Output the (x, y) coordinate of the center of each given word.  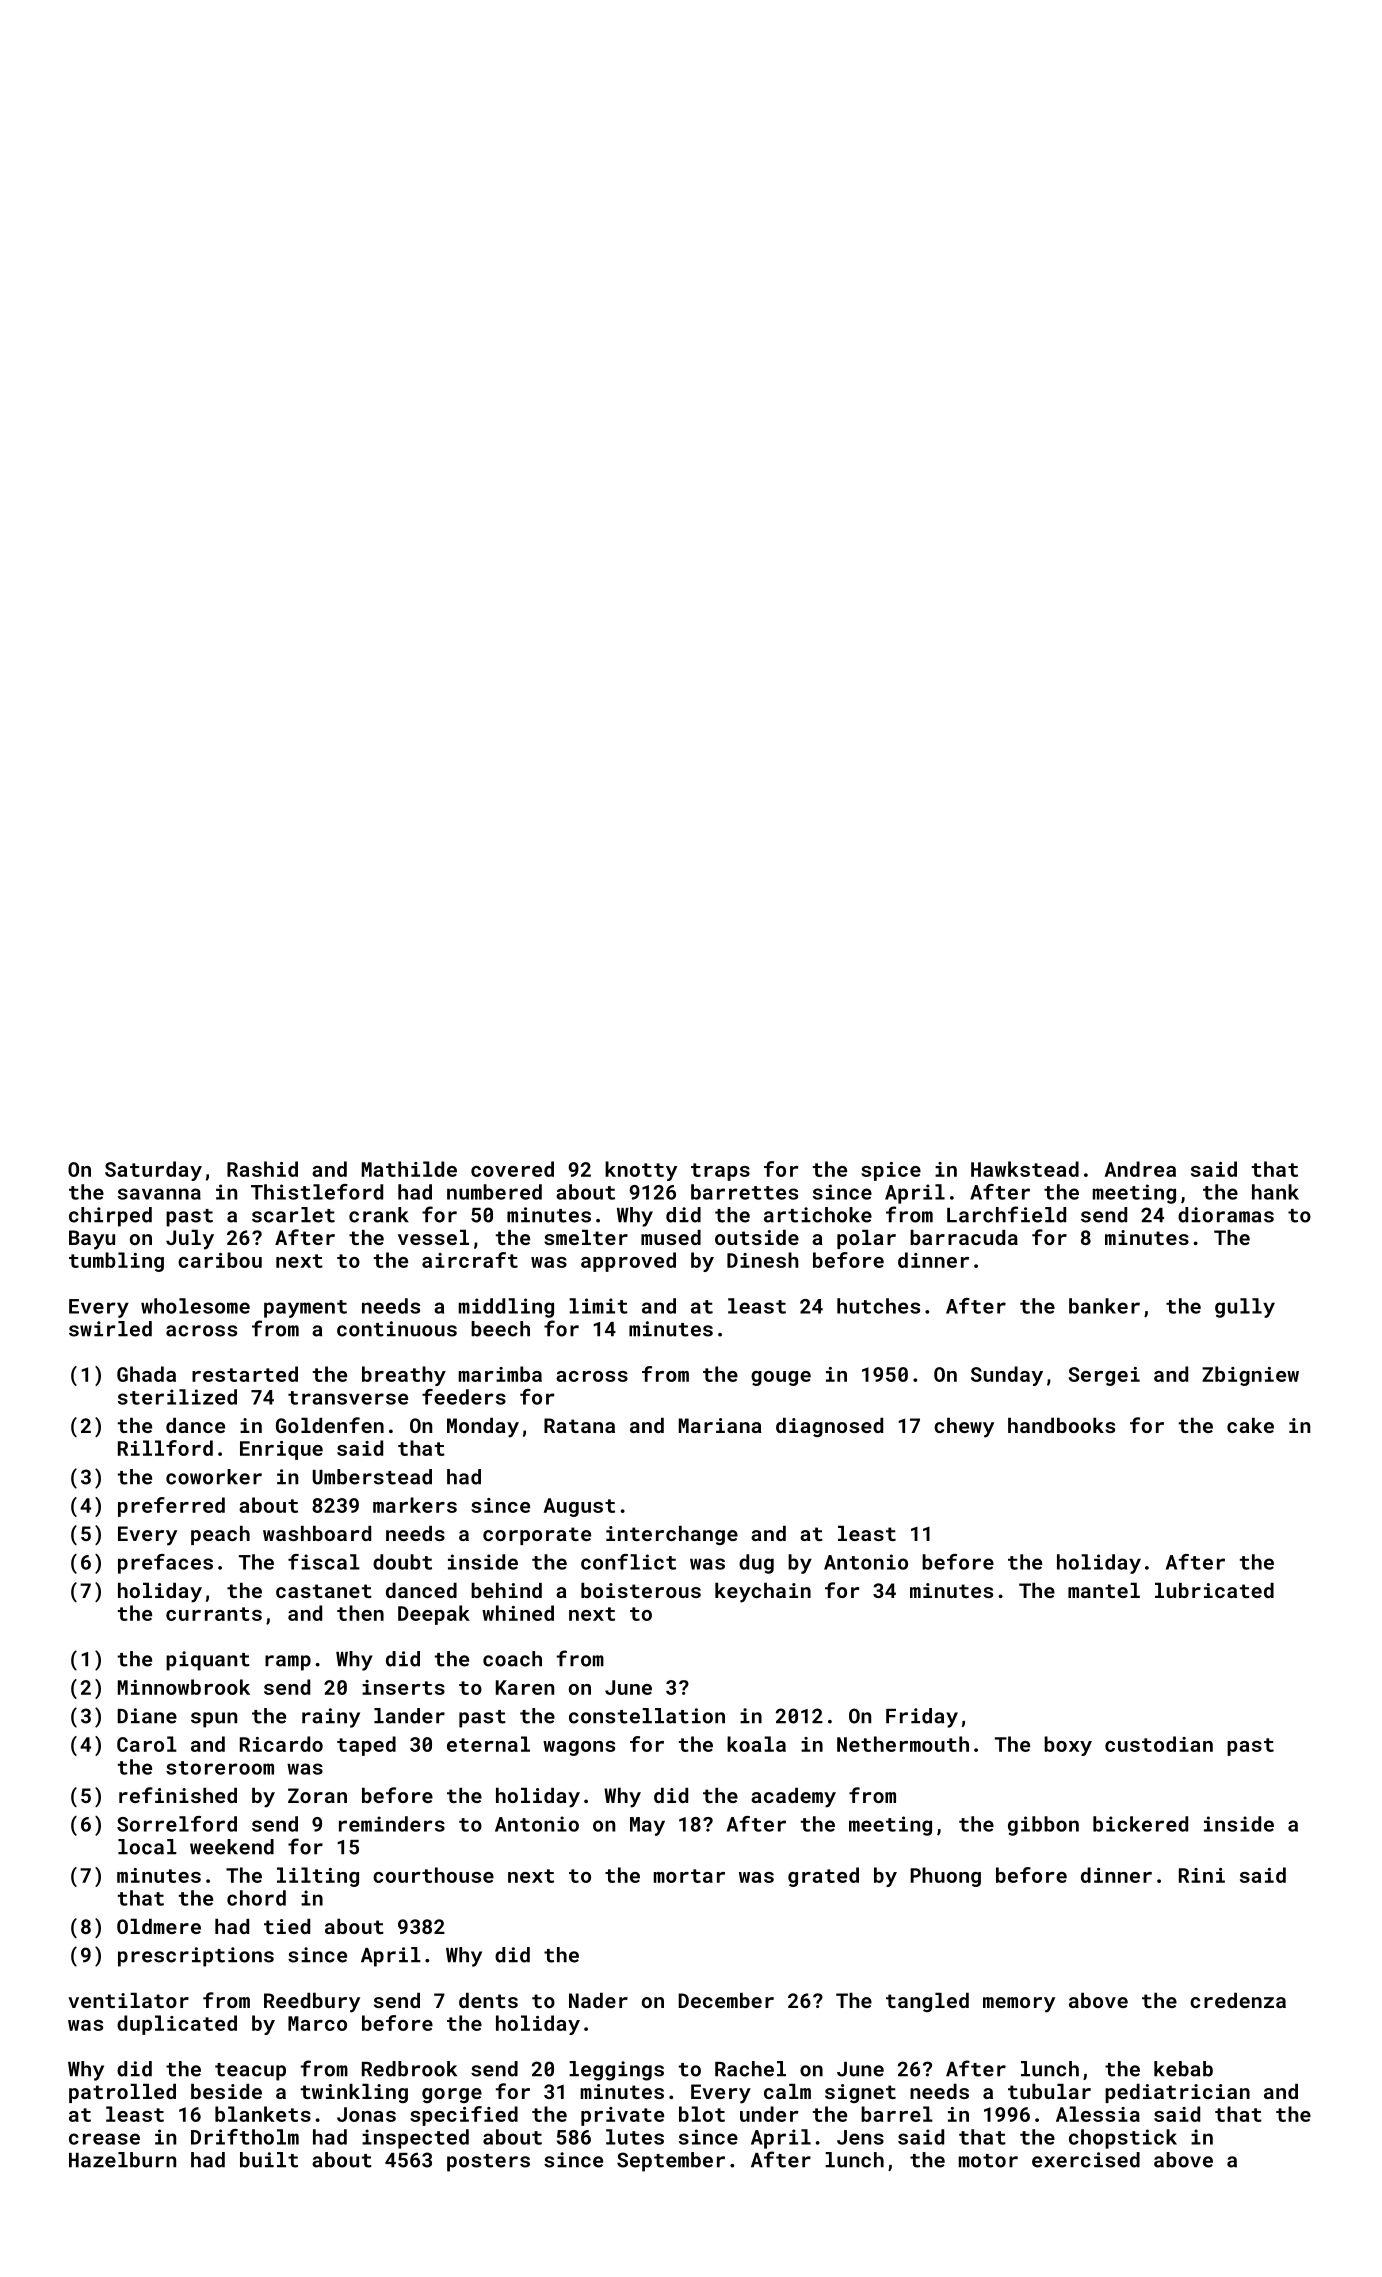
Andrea (1140, 1169)
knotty (641, 1171)
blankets (263, 2114)
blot (702, 2114)
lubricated (1214, 1590)
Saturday (153, 1171)
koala (756, 1744)
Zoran (317, 1795)
